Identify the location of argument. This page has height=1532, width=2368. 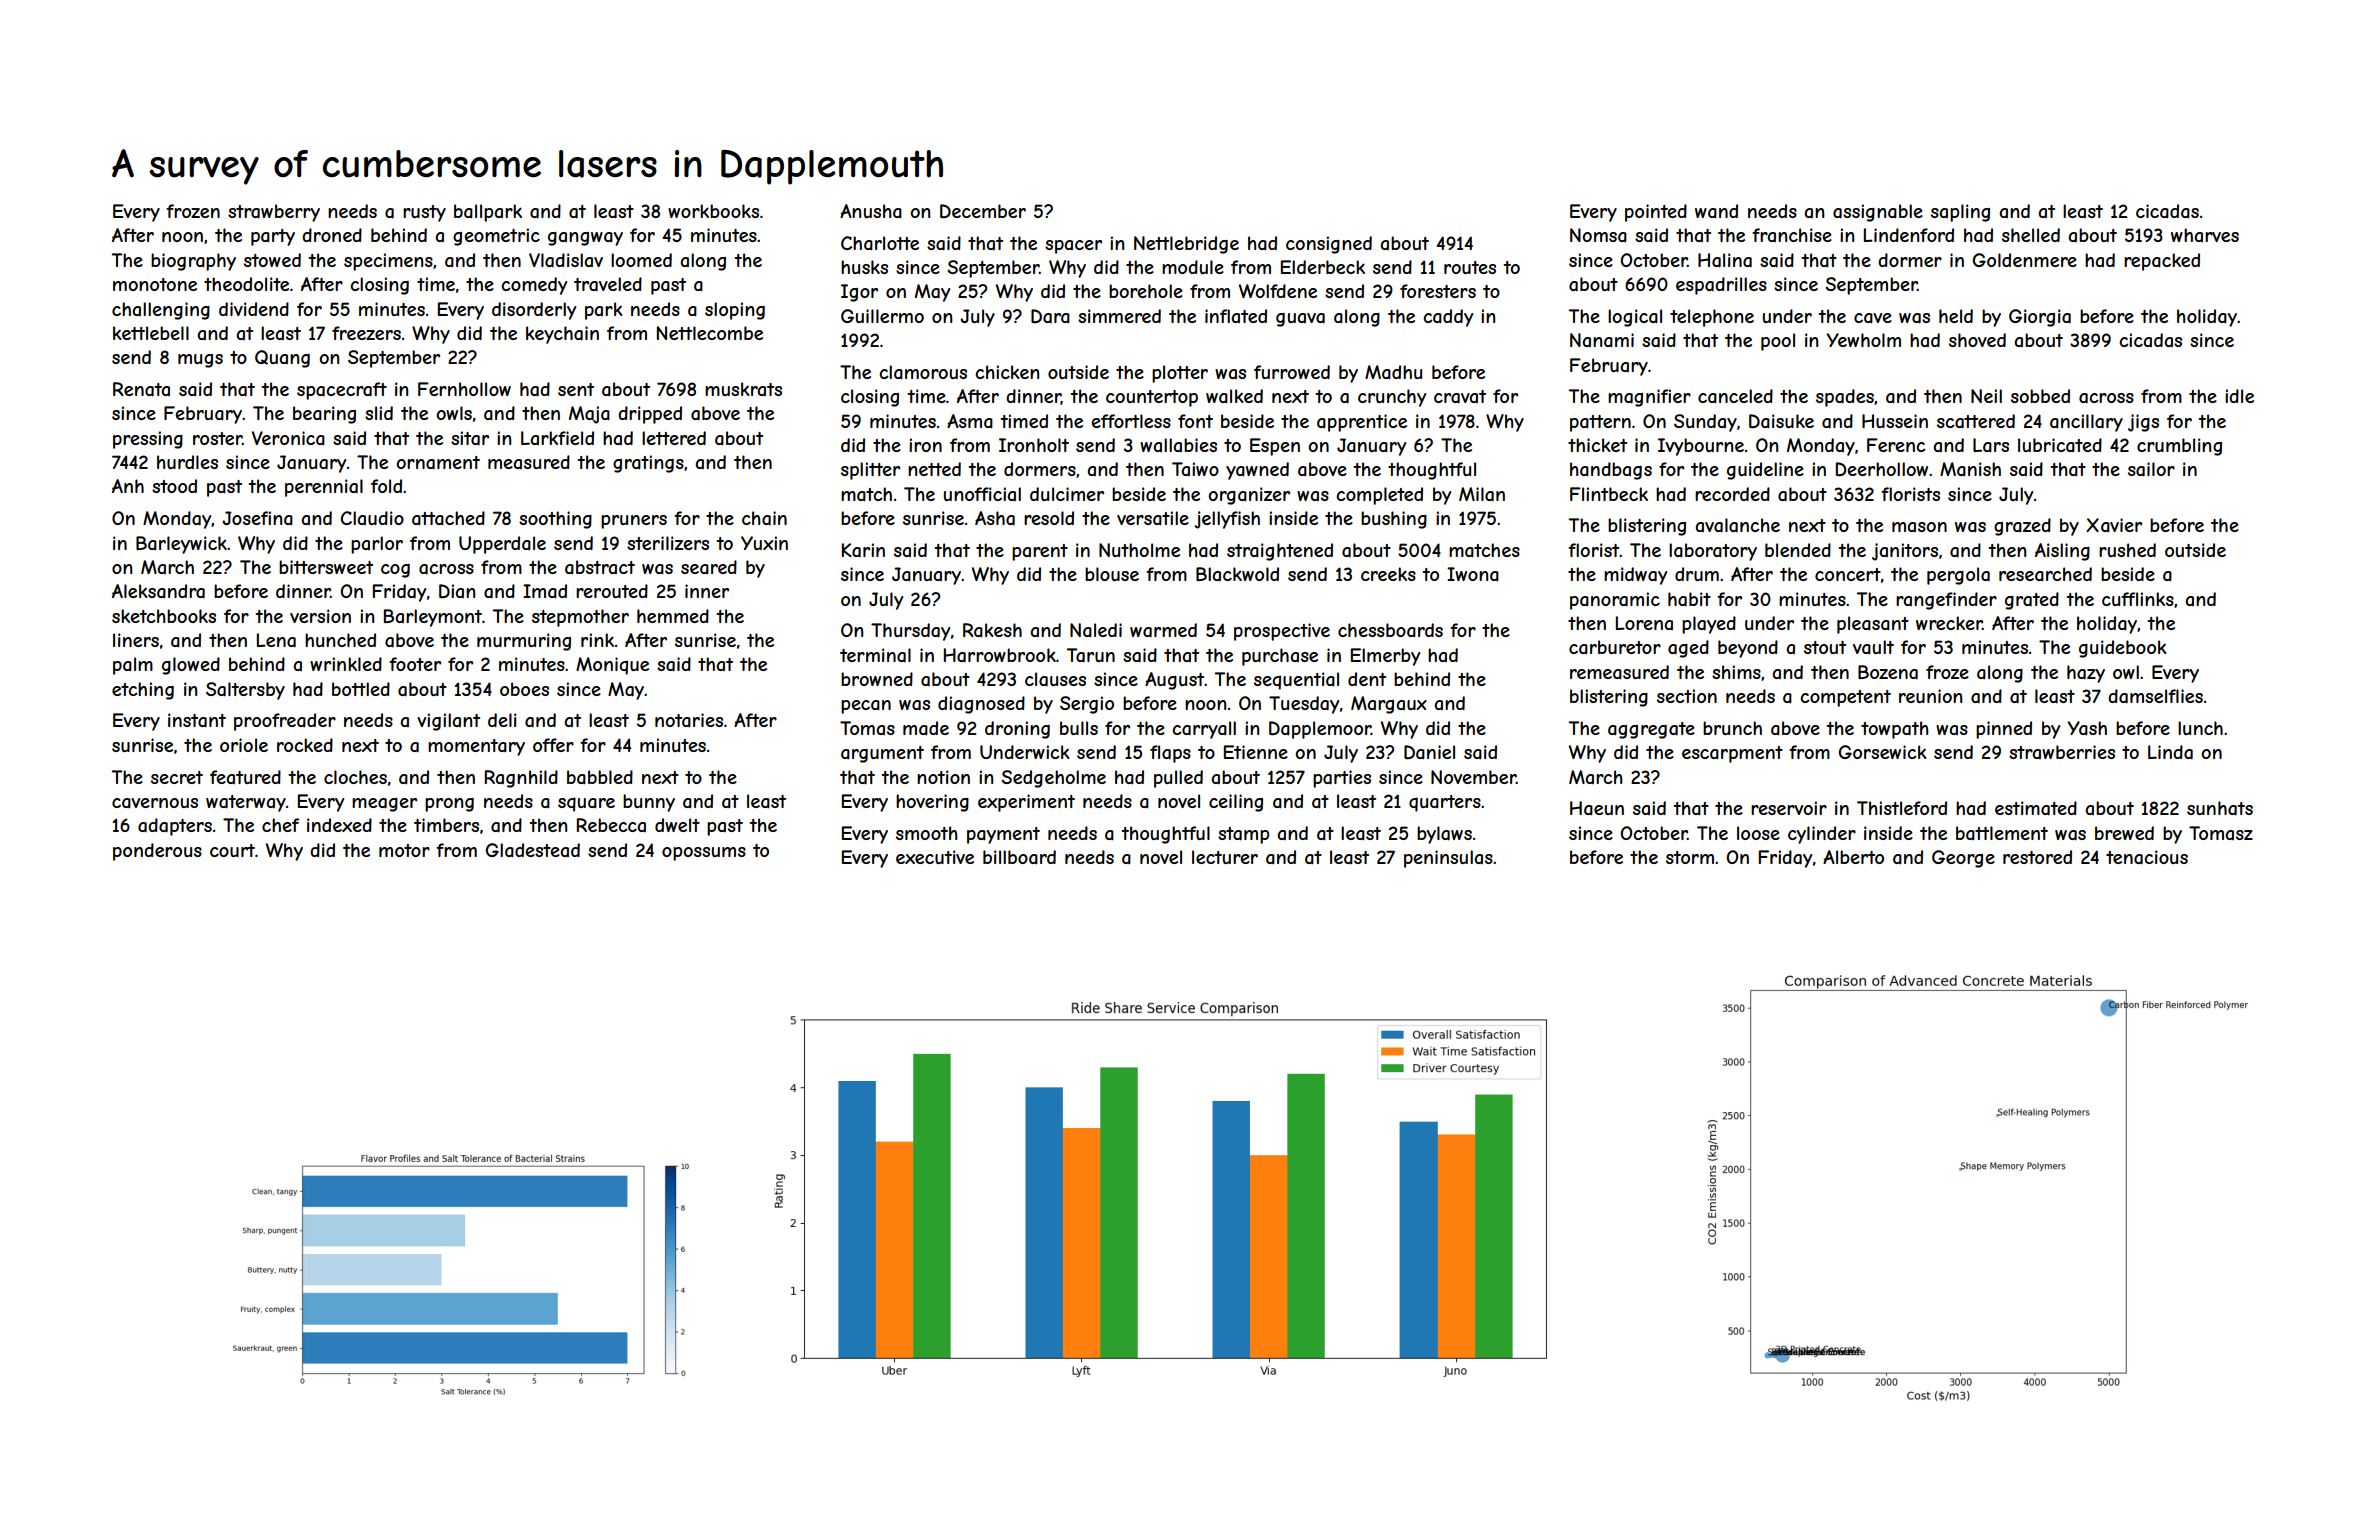
(882, 754).
